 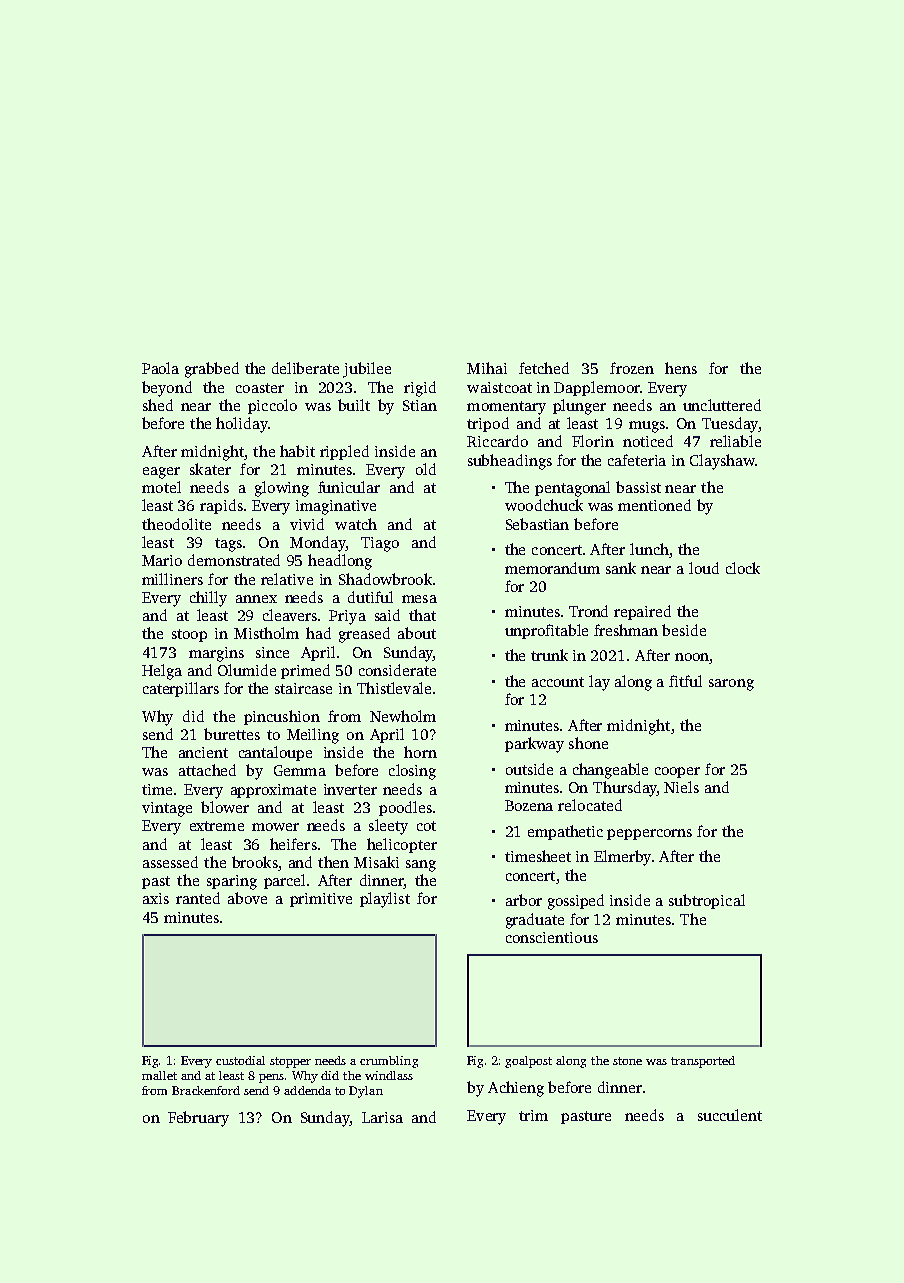 I want to click on inverter, so click(x=350, y=789).
